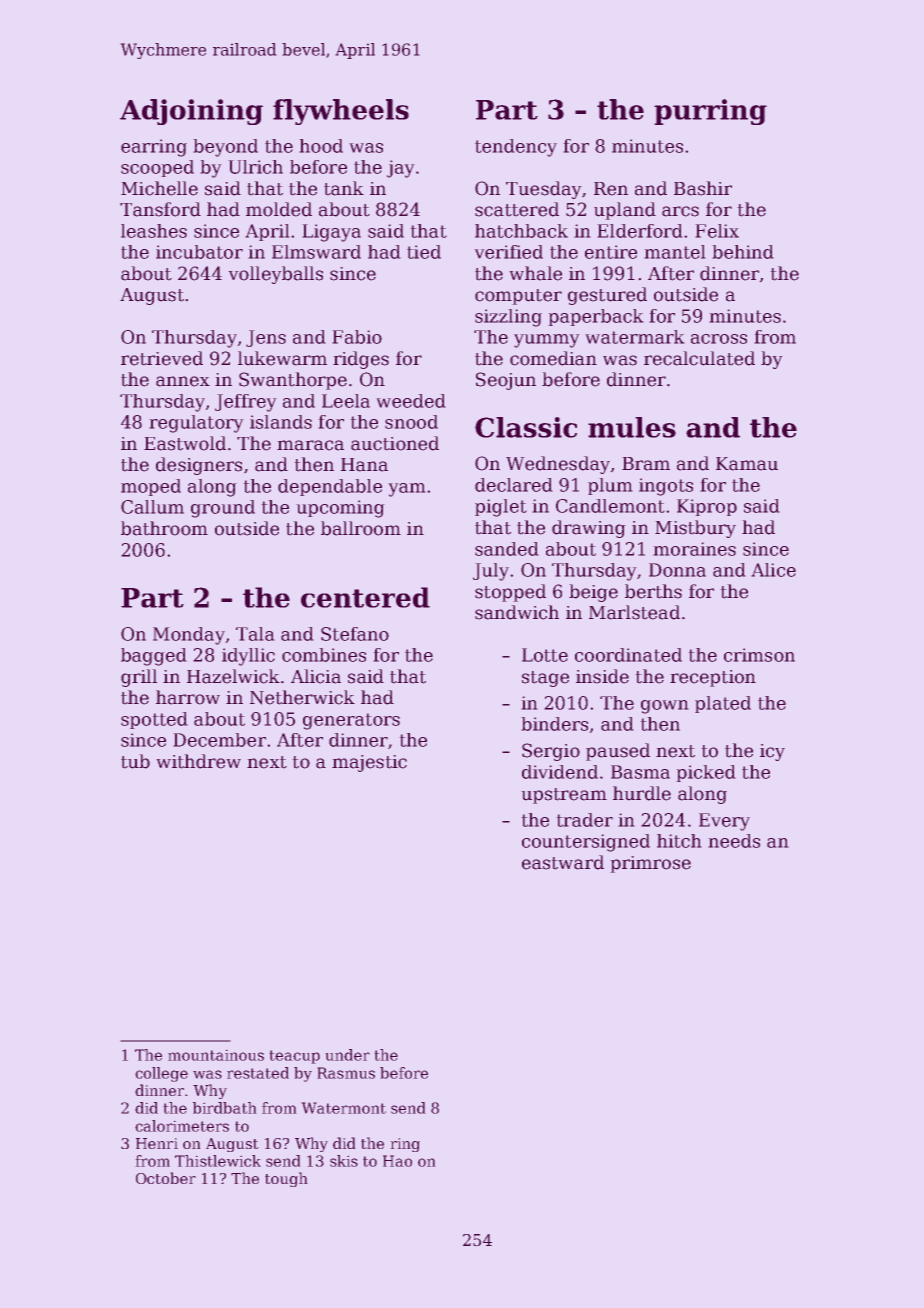 Image resolution: width=924 pixels, height=1308 pixels. What do you see at coordinates (664, 707) in the document?
I see `gown` at bounding box center [664, 707].
